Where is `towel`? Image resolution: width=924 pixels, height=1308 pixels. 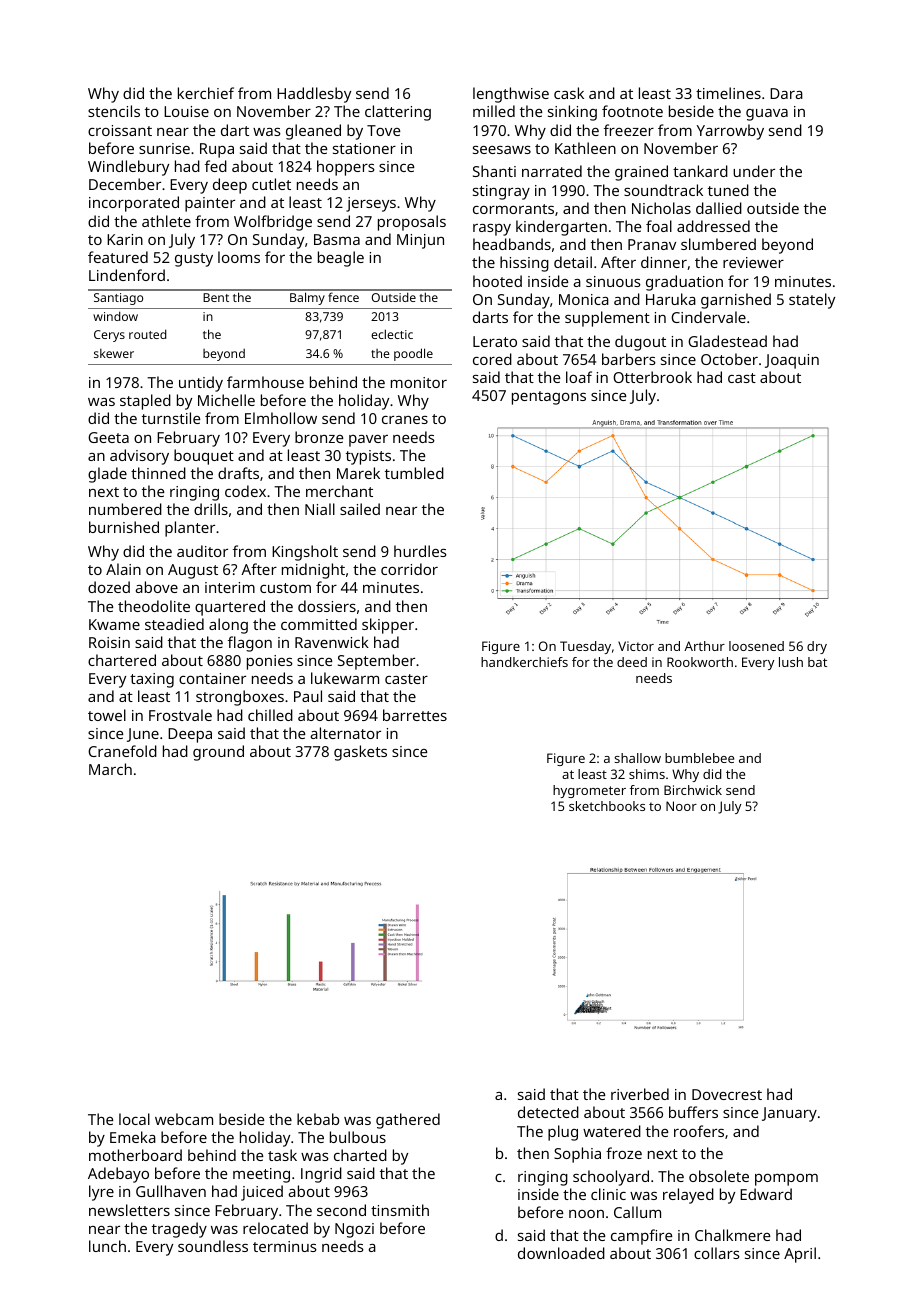
towel is located at coordinates (107, 715).
